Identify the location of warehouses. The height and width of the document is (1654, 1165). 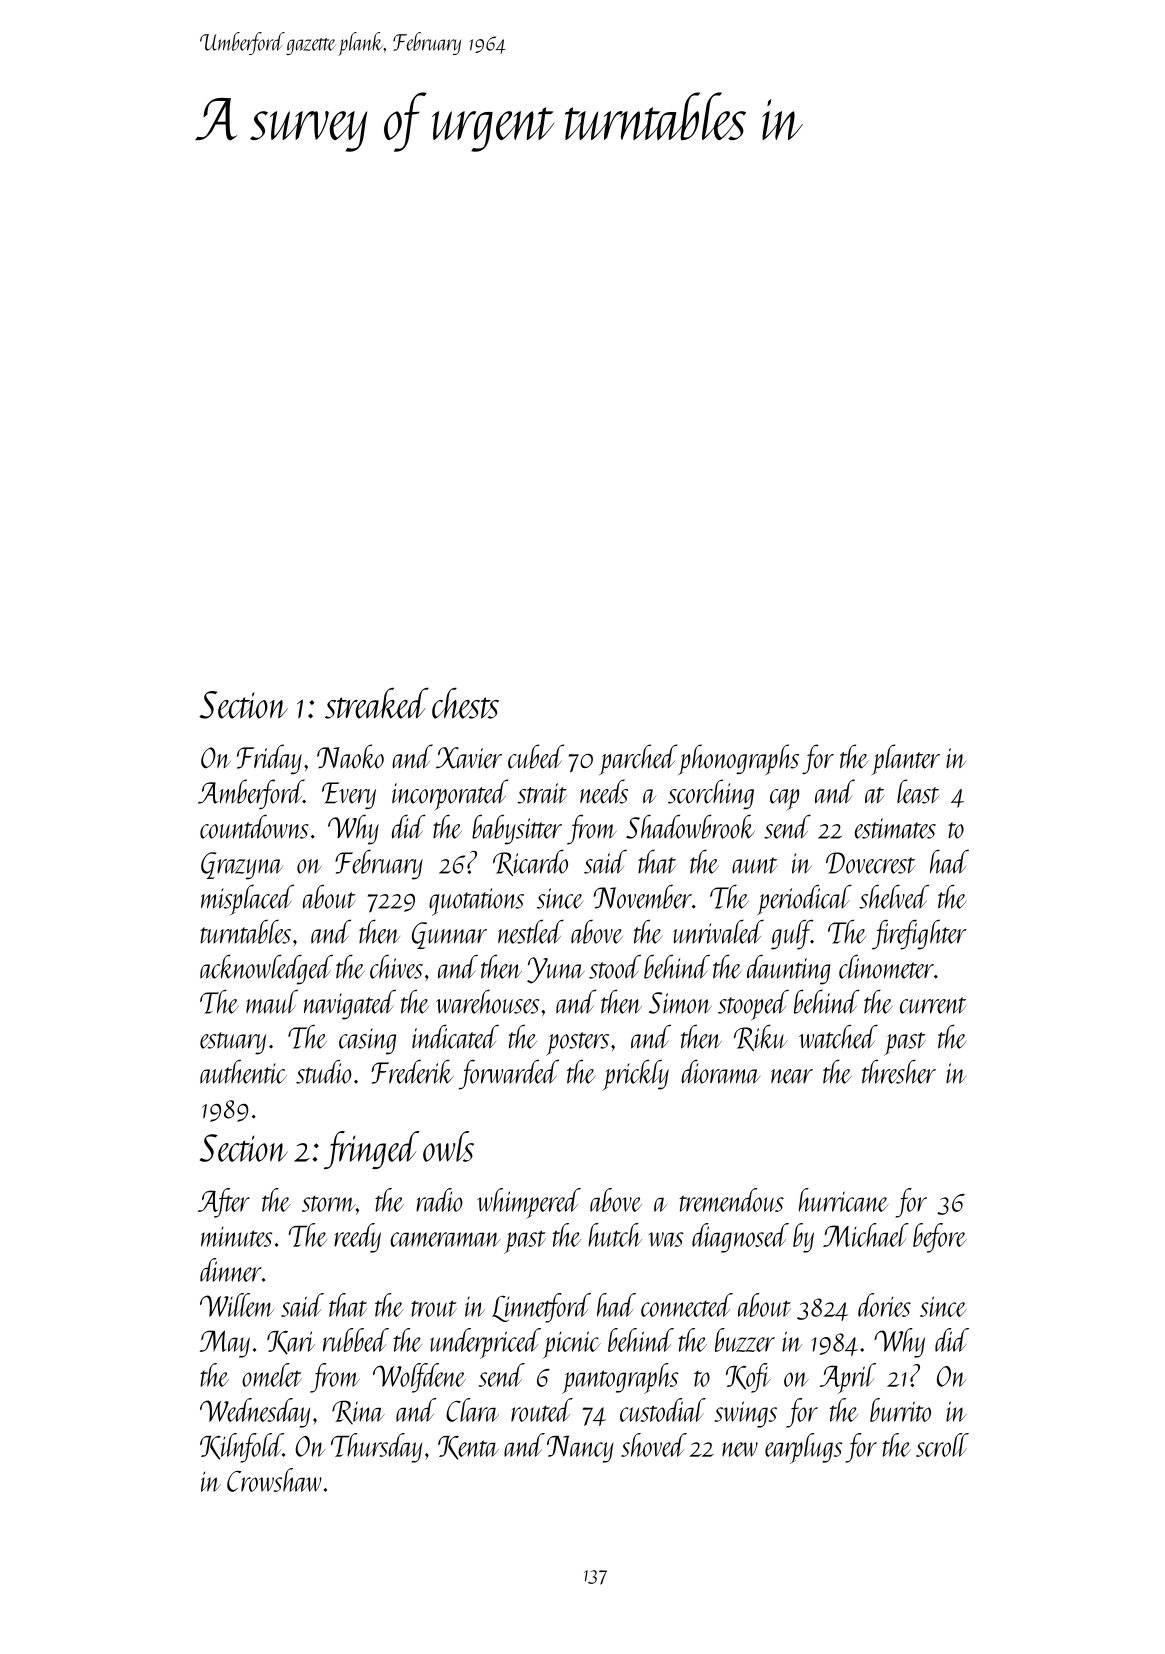
(487, 1001).
